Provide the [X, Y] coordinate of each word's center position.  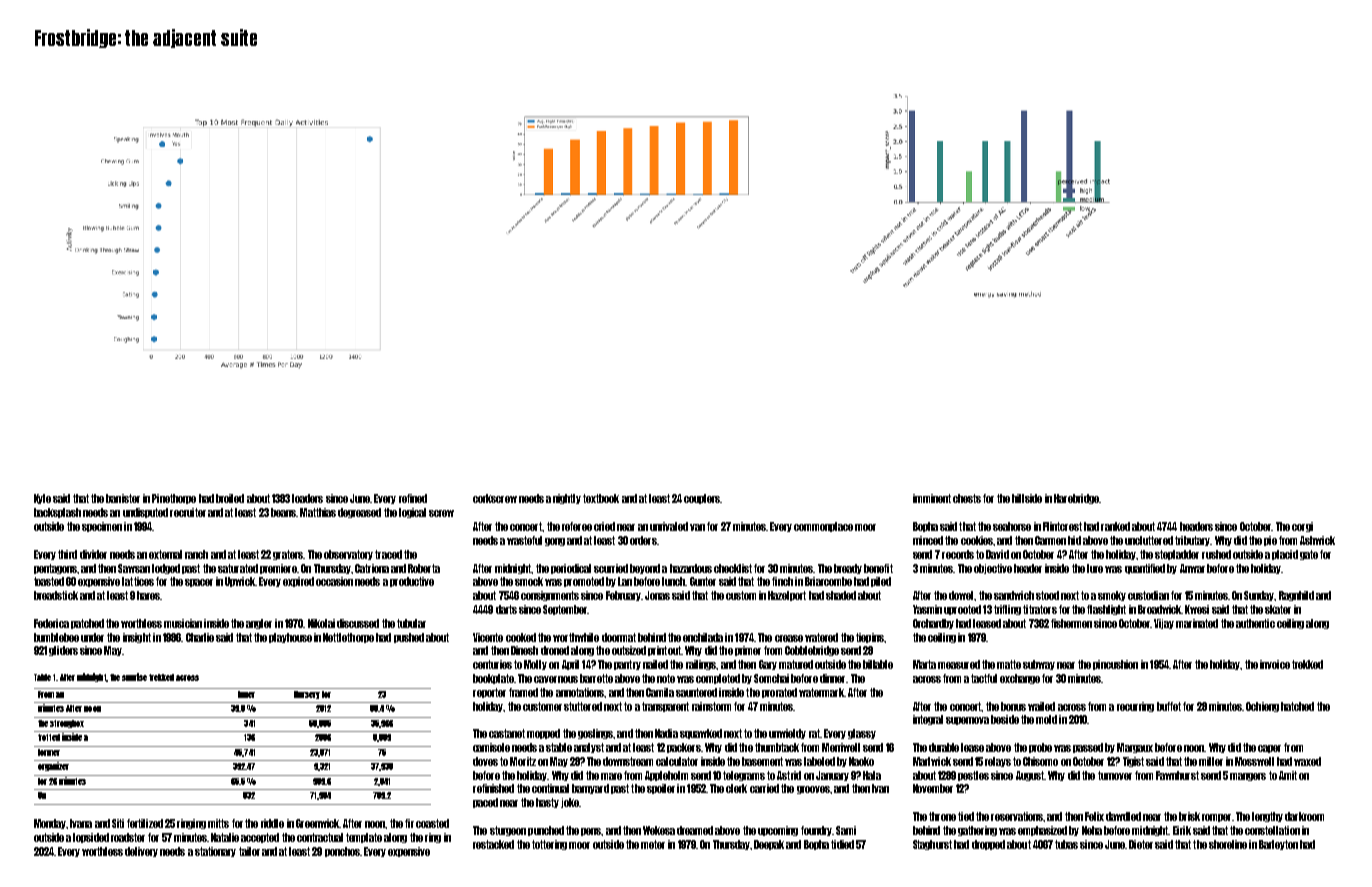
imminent [932, 498]
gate [1309, 555]
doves [485, 761]
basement [762, 761]
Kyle [42, 499]
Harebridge [1076, 499]
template [364, 838]
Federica [51, 623]
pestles [973, 776]
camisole [491, 747]
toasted [49, 581]
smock [529, 581]
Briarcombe [828, 581]
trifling [1007, 610]
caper [1269, 749]
